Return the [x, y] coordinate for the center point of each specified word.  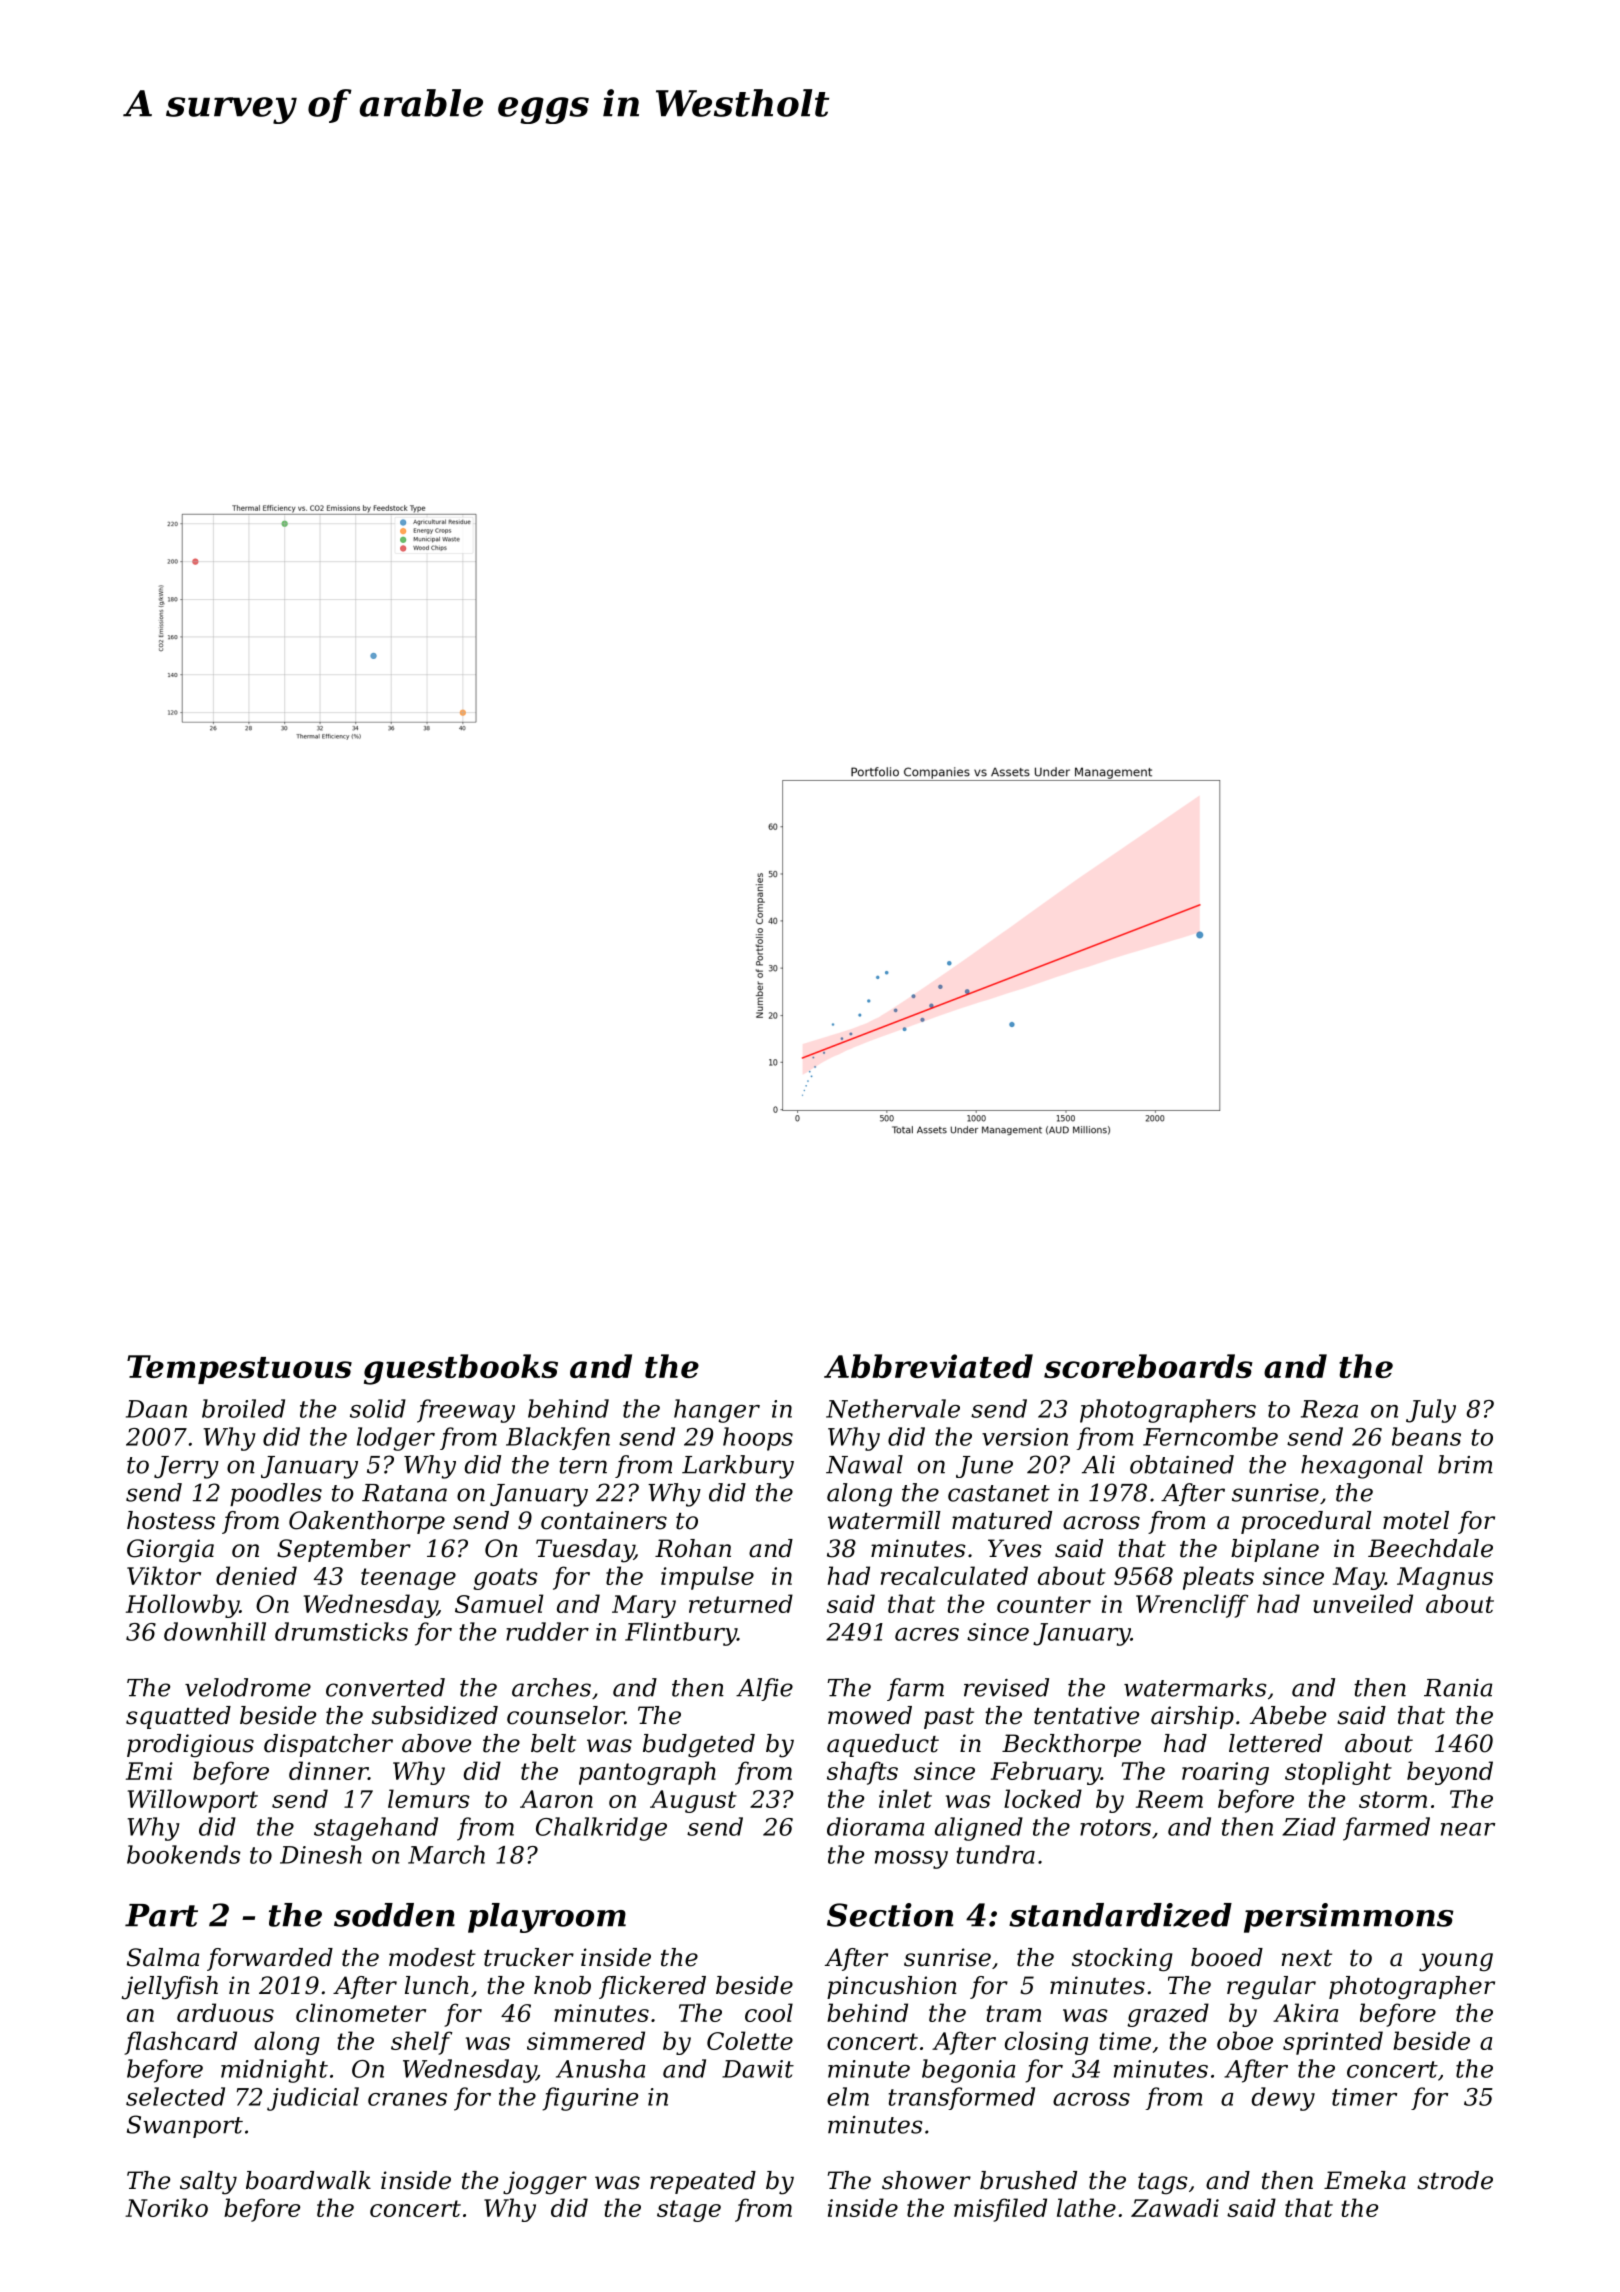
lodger [396, 1439]
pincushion [892, 1987]
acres [927, 1634]
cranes [407, 2099]
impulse [707, 1578]
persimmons [1349, 1918]
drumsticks [341, 1631]
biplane [1275, 1550]
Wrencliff [1192, 1606]
